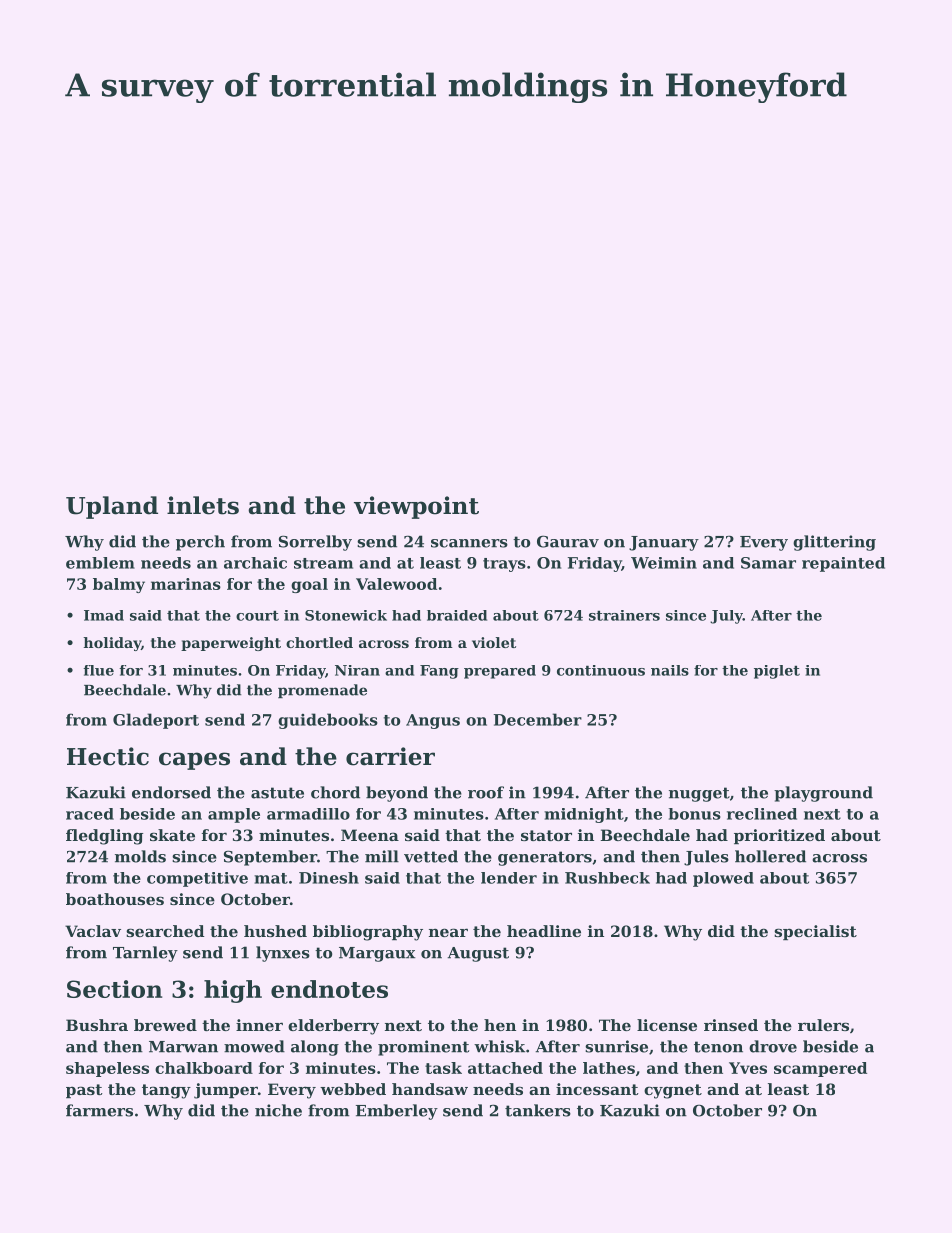  I want to click on glittering, so click(834, 543).
